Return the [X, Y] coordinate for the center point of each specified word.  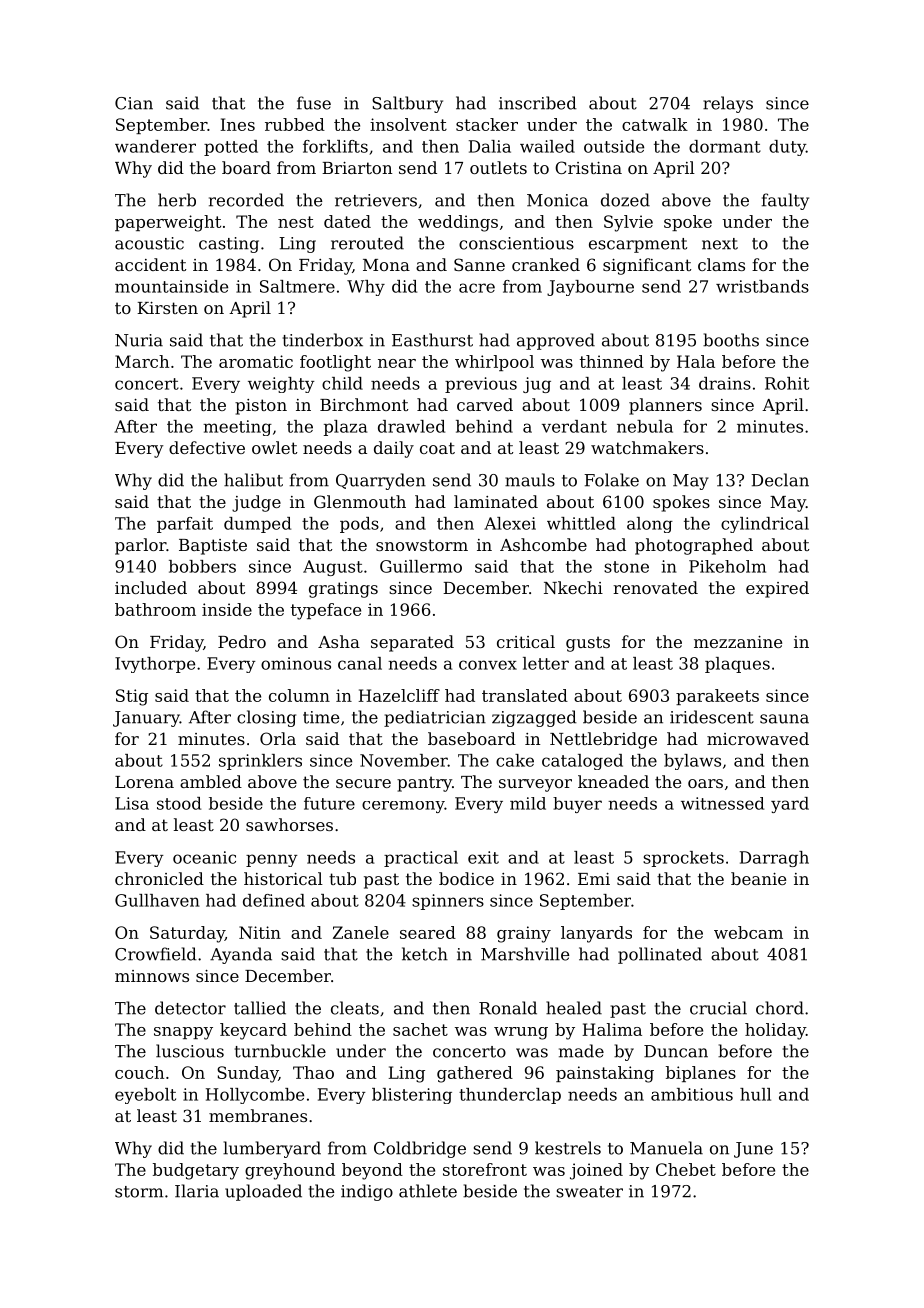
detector [190, 1008]
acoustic [149, 243]
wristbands [762, 286]
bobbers [202, 566]
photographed [694, 546]
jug [537, 385]
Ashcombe [543, 544]
